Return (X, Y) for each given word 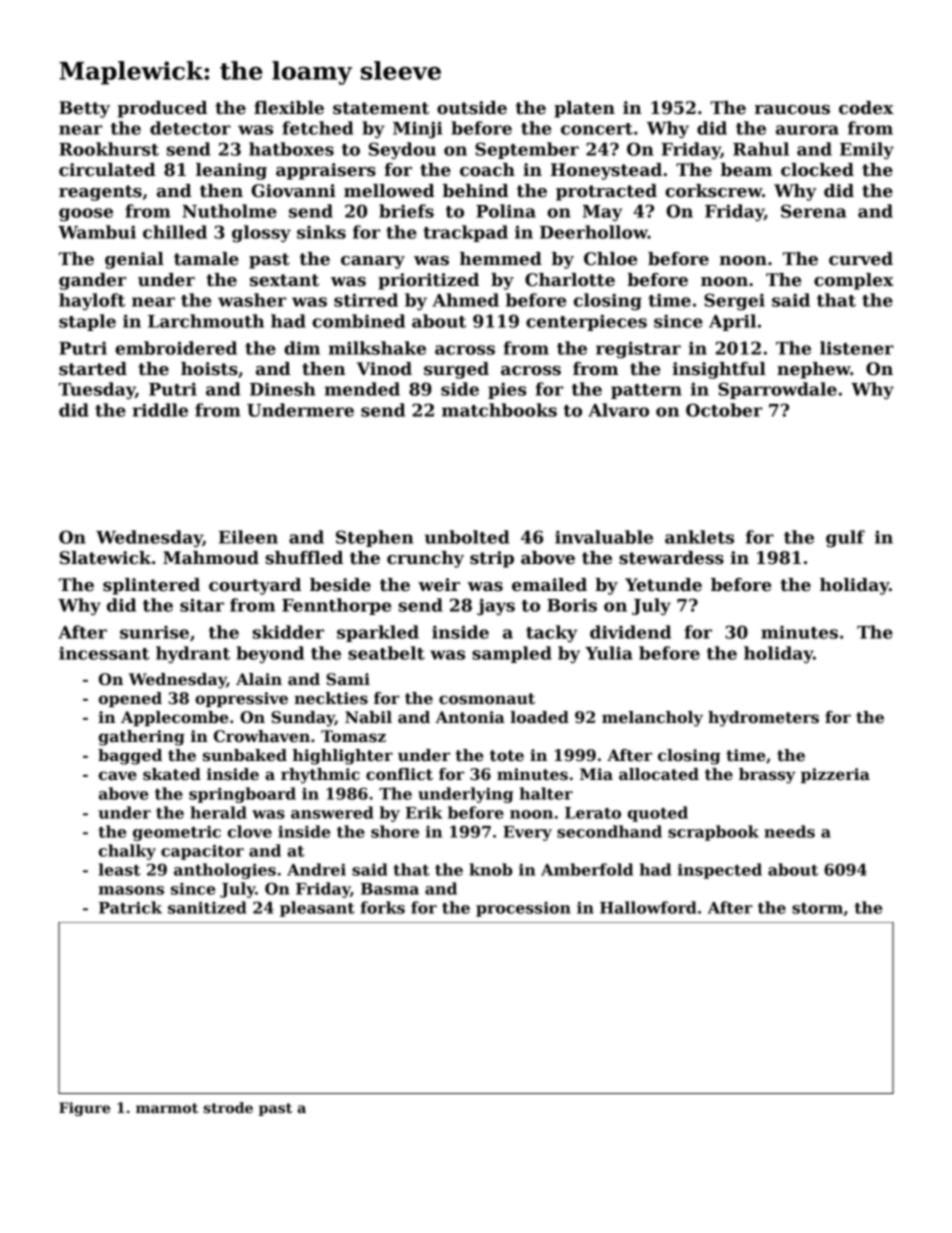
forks (383, 907)
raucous (792, 110)
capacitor (202, 852)
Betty (84, 109)
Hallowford (648, 907)
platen (584, 109)
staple (87, 322)
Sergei (734, 301)
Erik (423, 812)
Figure (84, 1109)
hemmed (501, 259)
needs (789, 831)
